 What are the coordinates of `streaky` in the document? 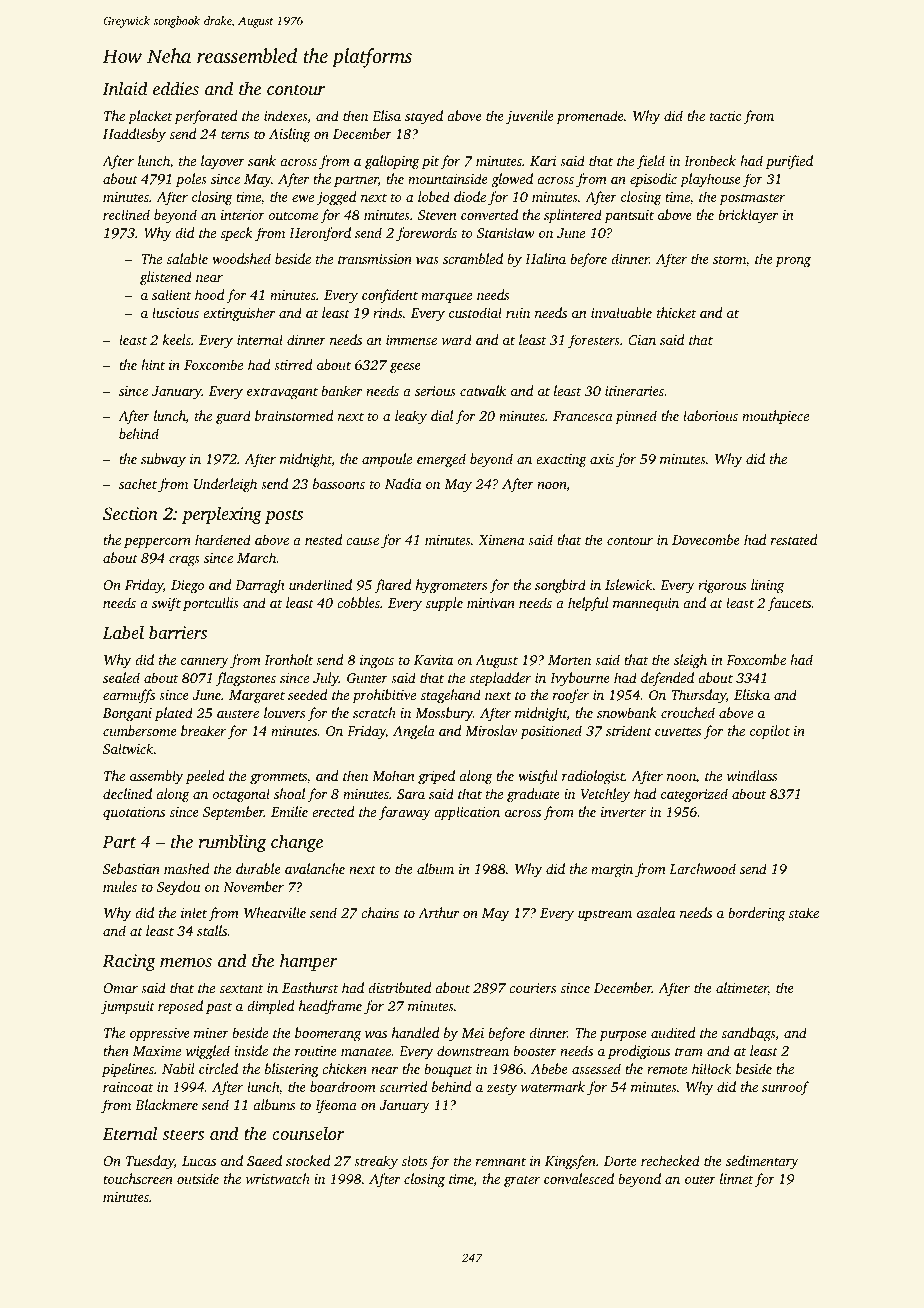 It's located at (376, 1162).
